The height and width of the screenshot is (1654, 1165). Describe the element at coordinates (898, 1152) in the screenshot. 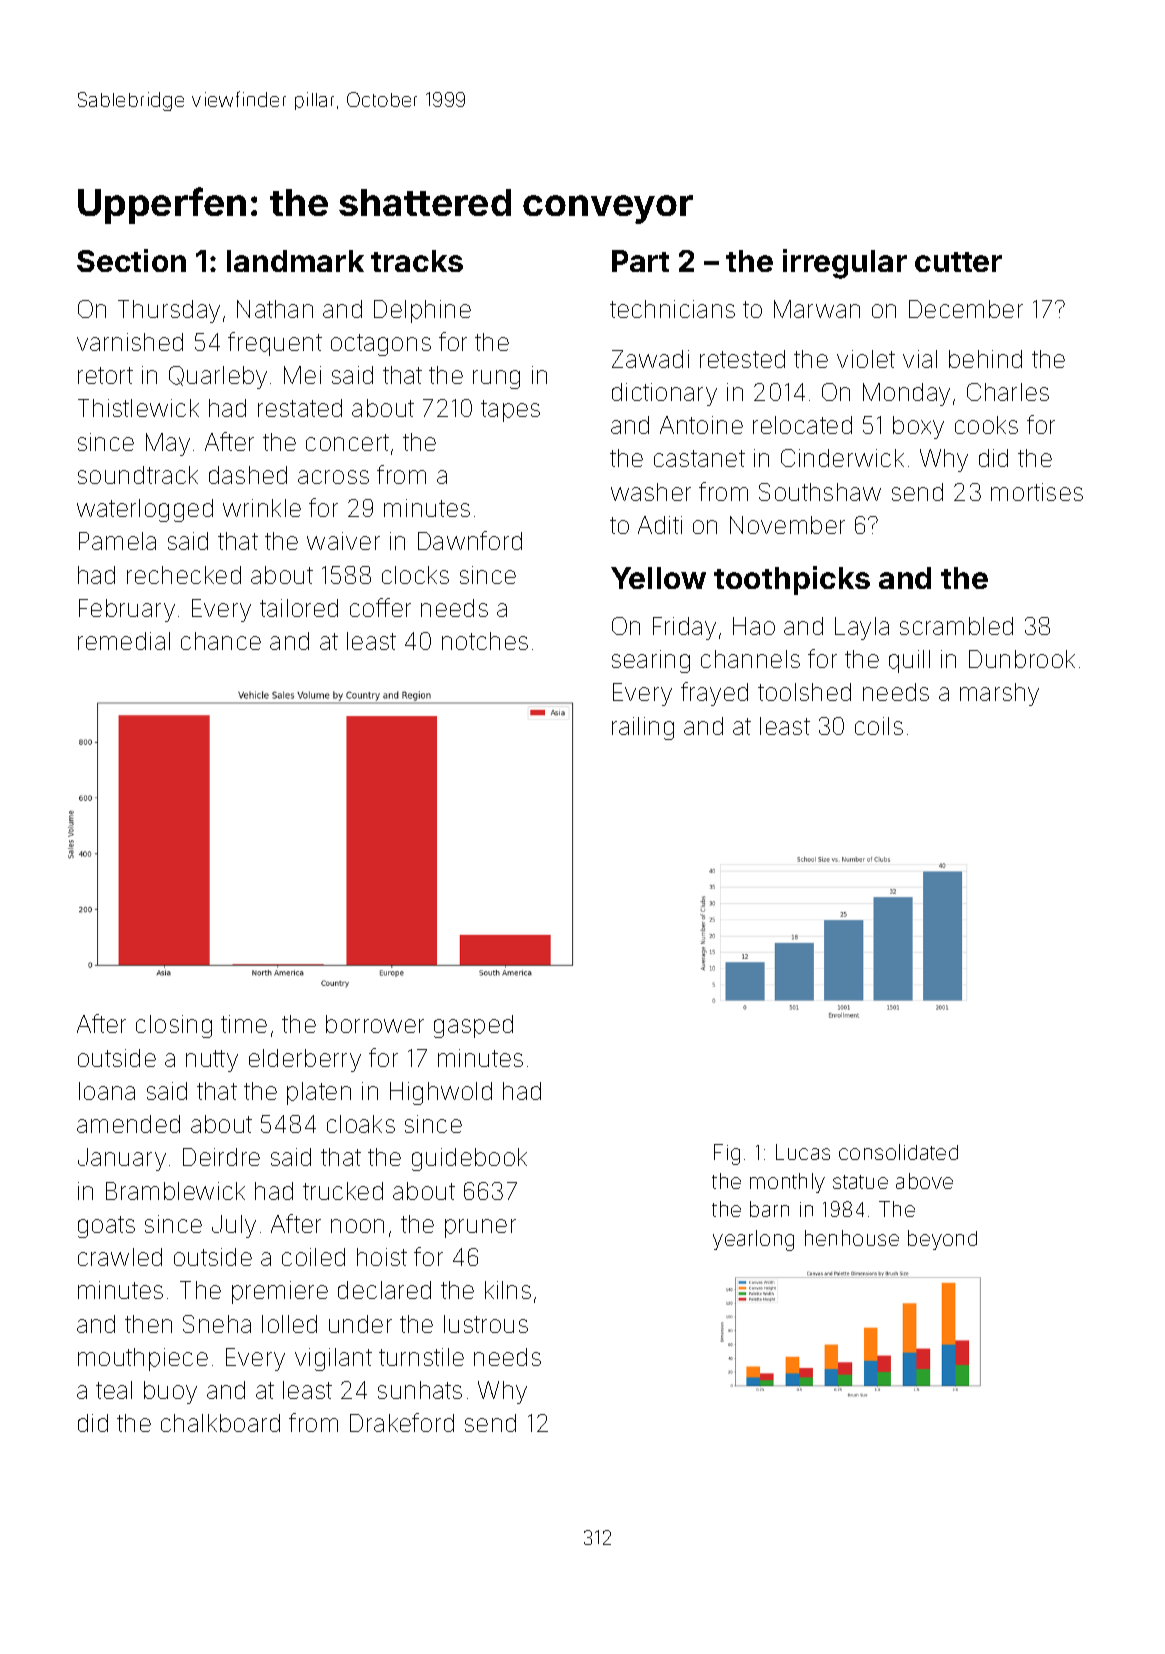

I see `consolidated` at that location.
